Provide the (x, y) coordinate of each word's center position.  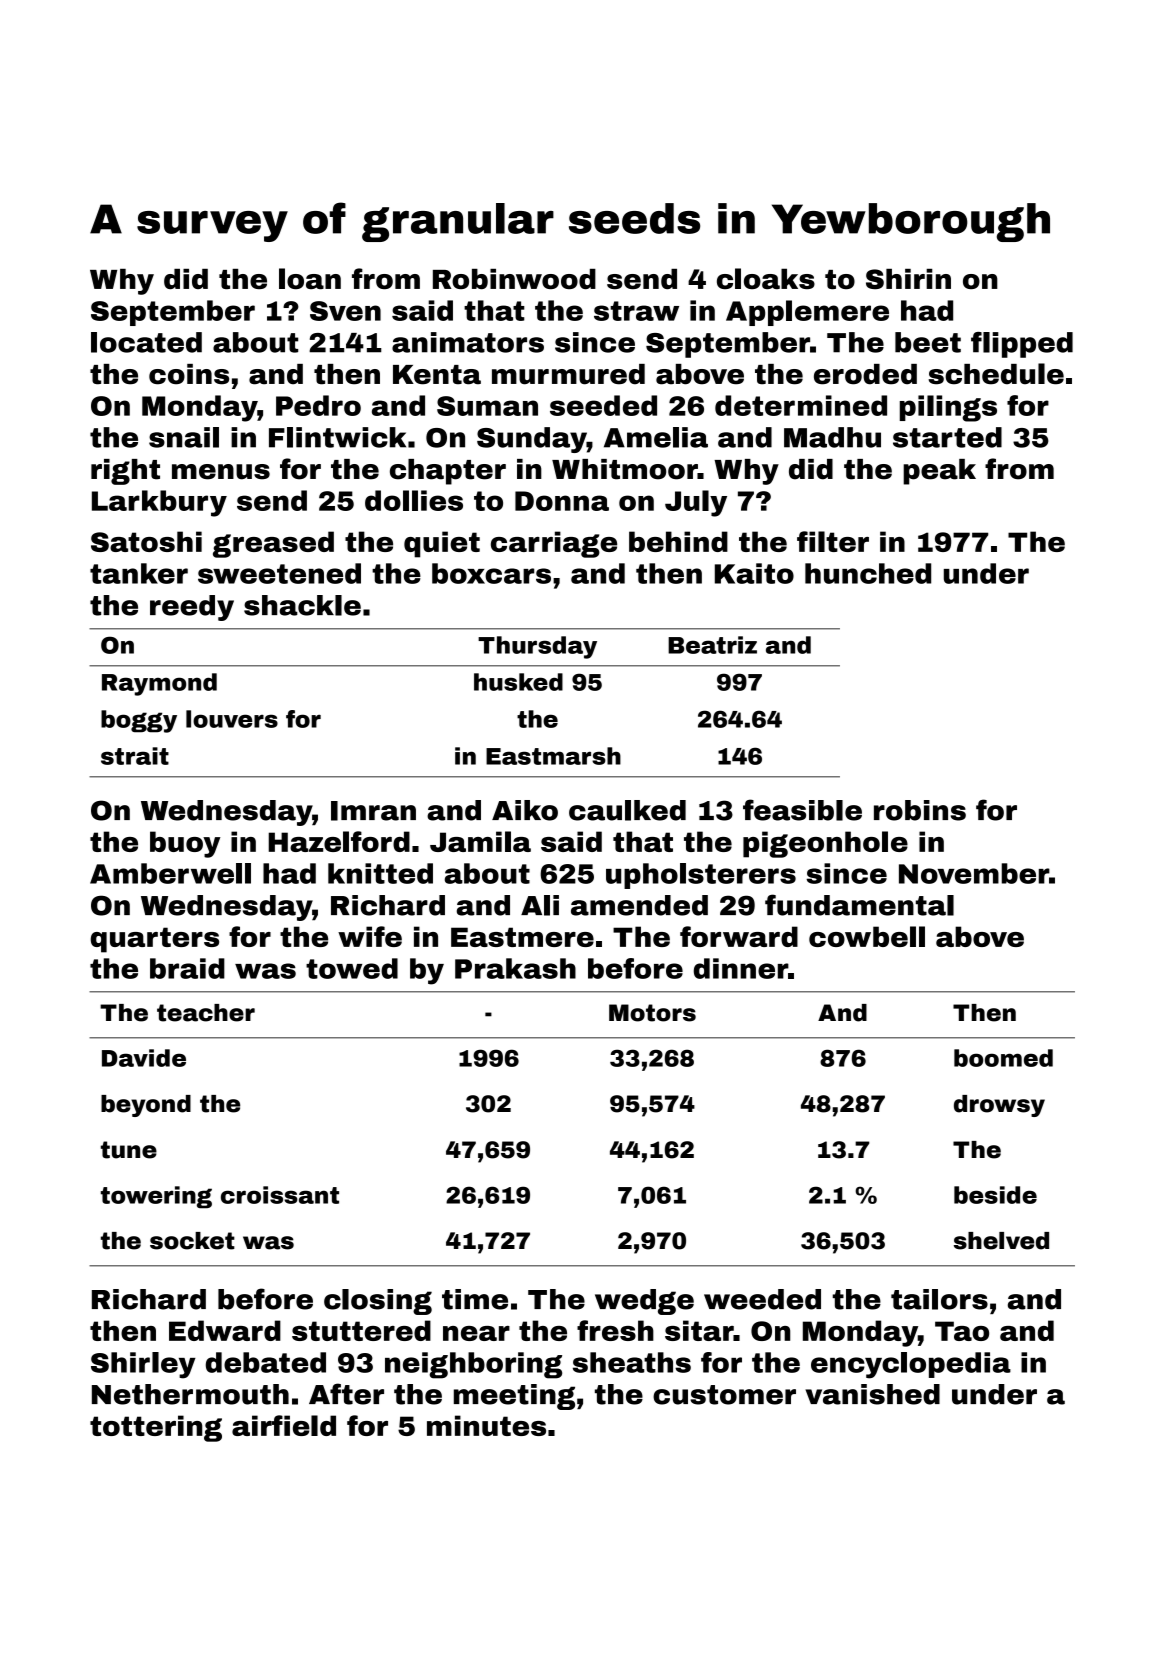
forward (739, 936)
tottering (156, 1428)
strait (135, 756)
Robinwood (514, 279)
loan (310, 278)
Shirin (908, 279)
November (974, 873)
